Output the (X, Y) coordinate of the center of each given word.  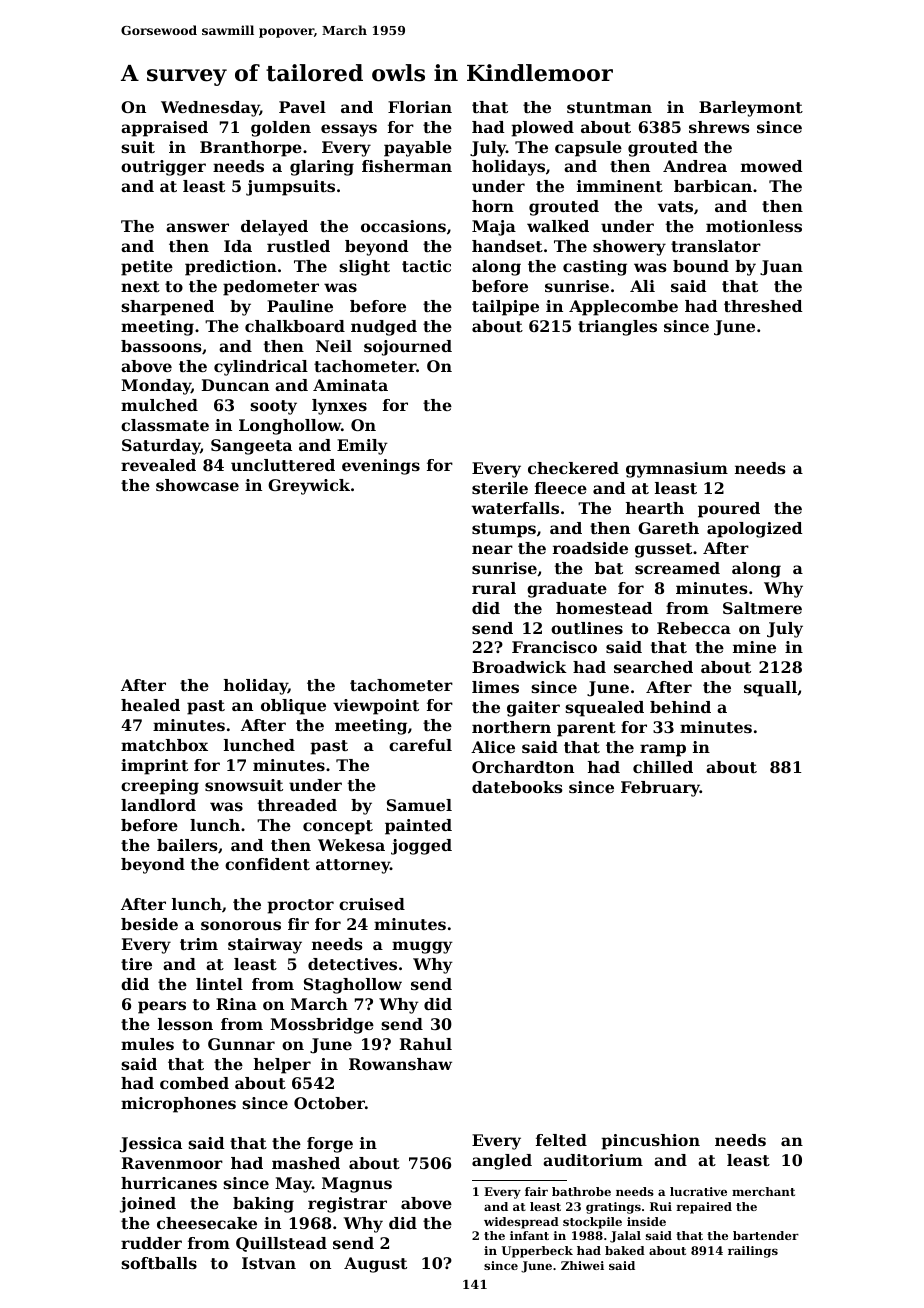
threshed (763, 306)
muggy (422, 947)
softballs (159, 1263)
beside (149, 924)
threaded (297, 805)
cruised (372, 904)
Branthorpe (251, 149)
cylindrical (261, 368)
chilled (663, 767)
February (660, 789)
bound (701, 266)
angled (502, 1162)
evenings (381, 467)
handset (507, 246)
